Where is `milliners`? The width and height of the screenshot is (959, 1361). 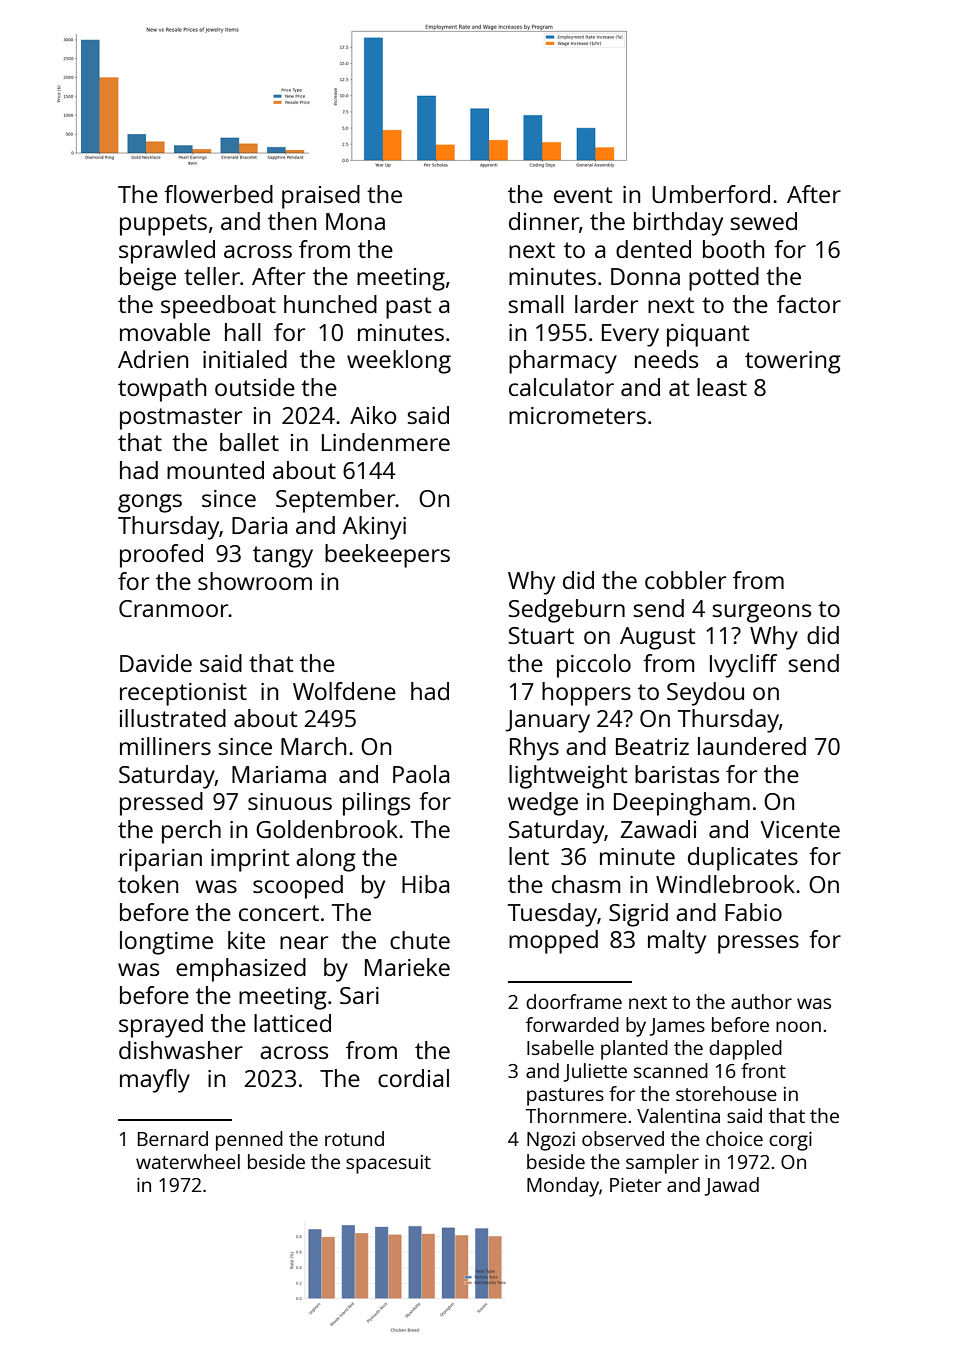 milliners is located at coordinates (165, 746).
